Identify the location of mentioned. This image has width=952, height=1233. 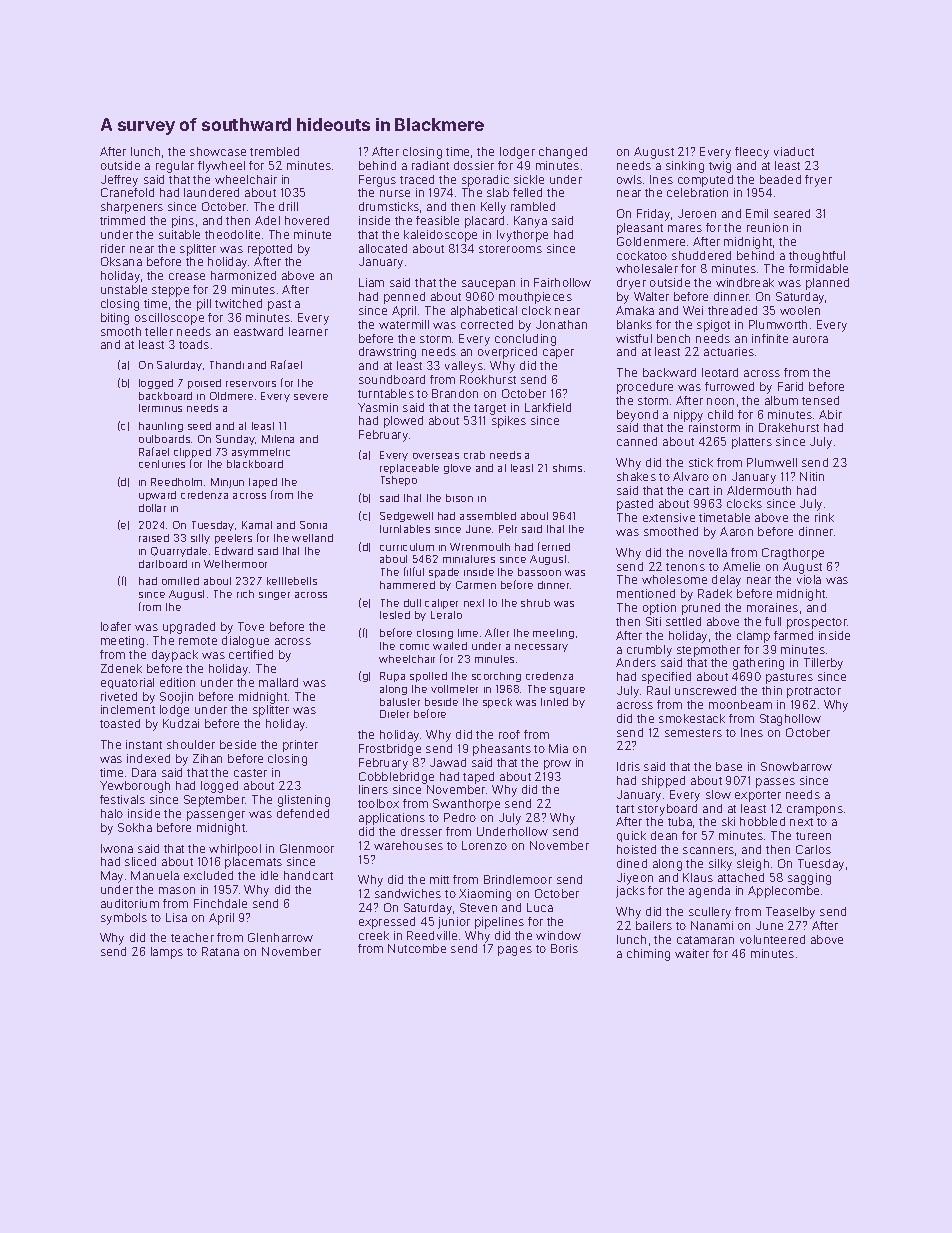
(646, 593).
